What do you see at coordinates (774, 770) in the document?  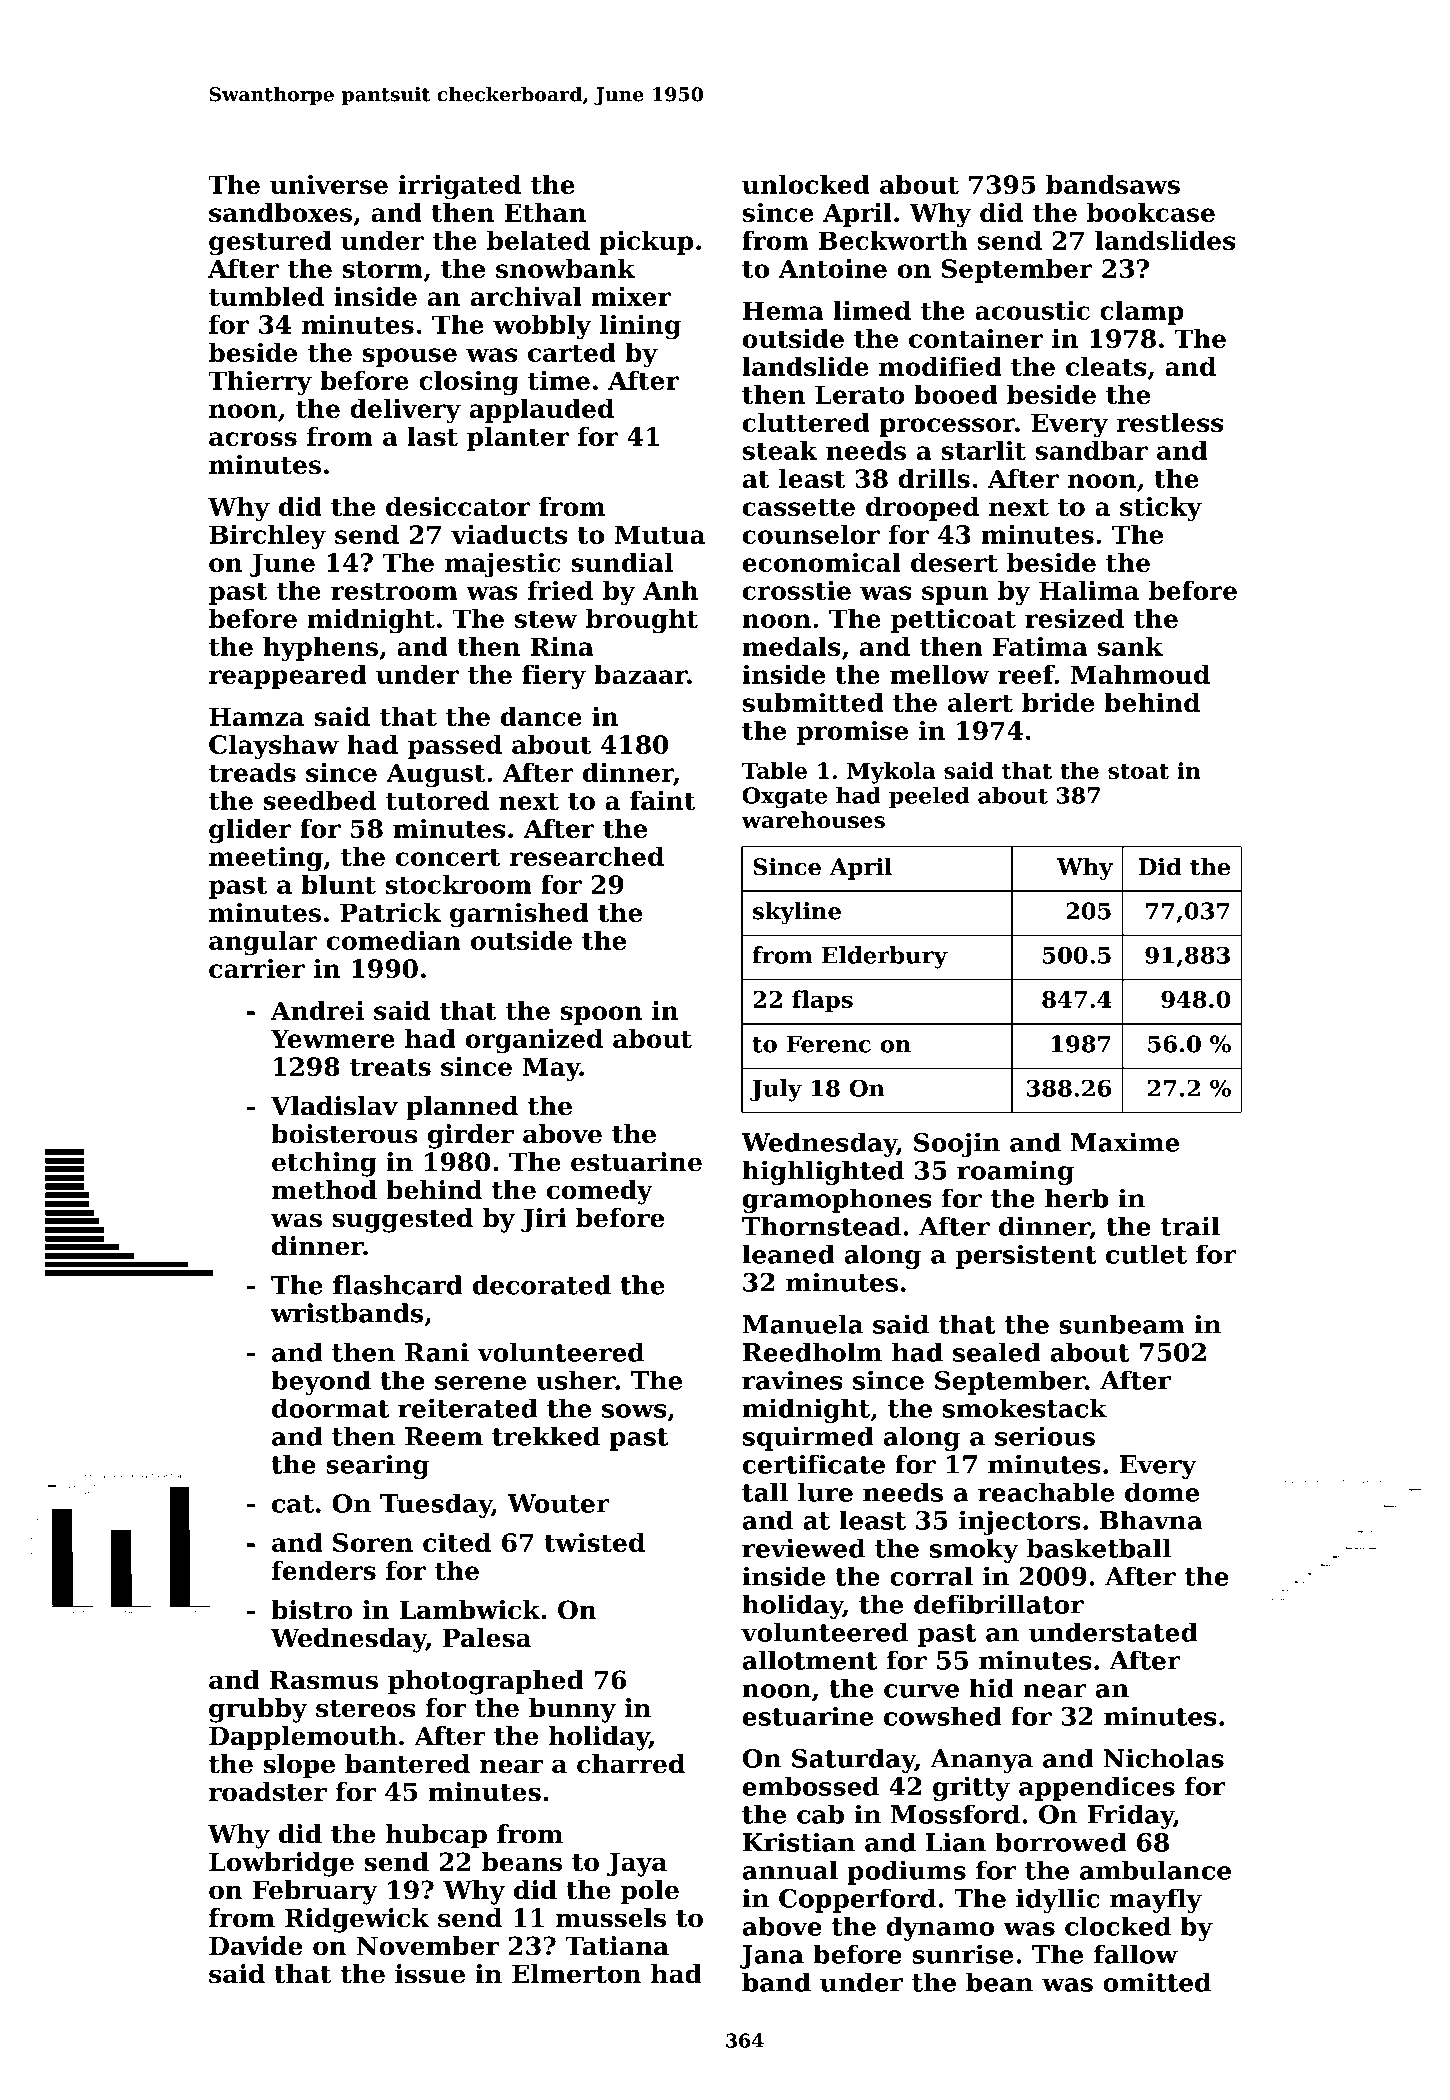 I see `Table` at bounding box center [774, 770].
